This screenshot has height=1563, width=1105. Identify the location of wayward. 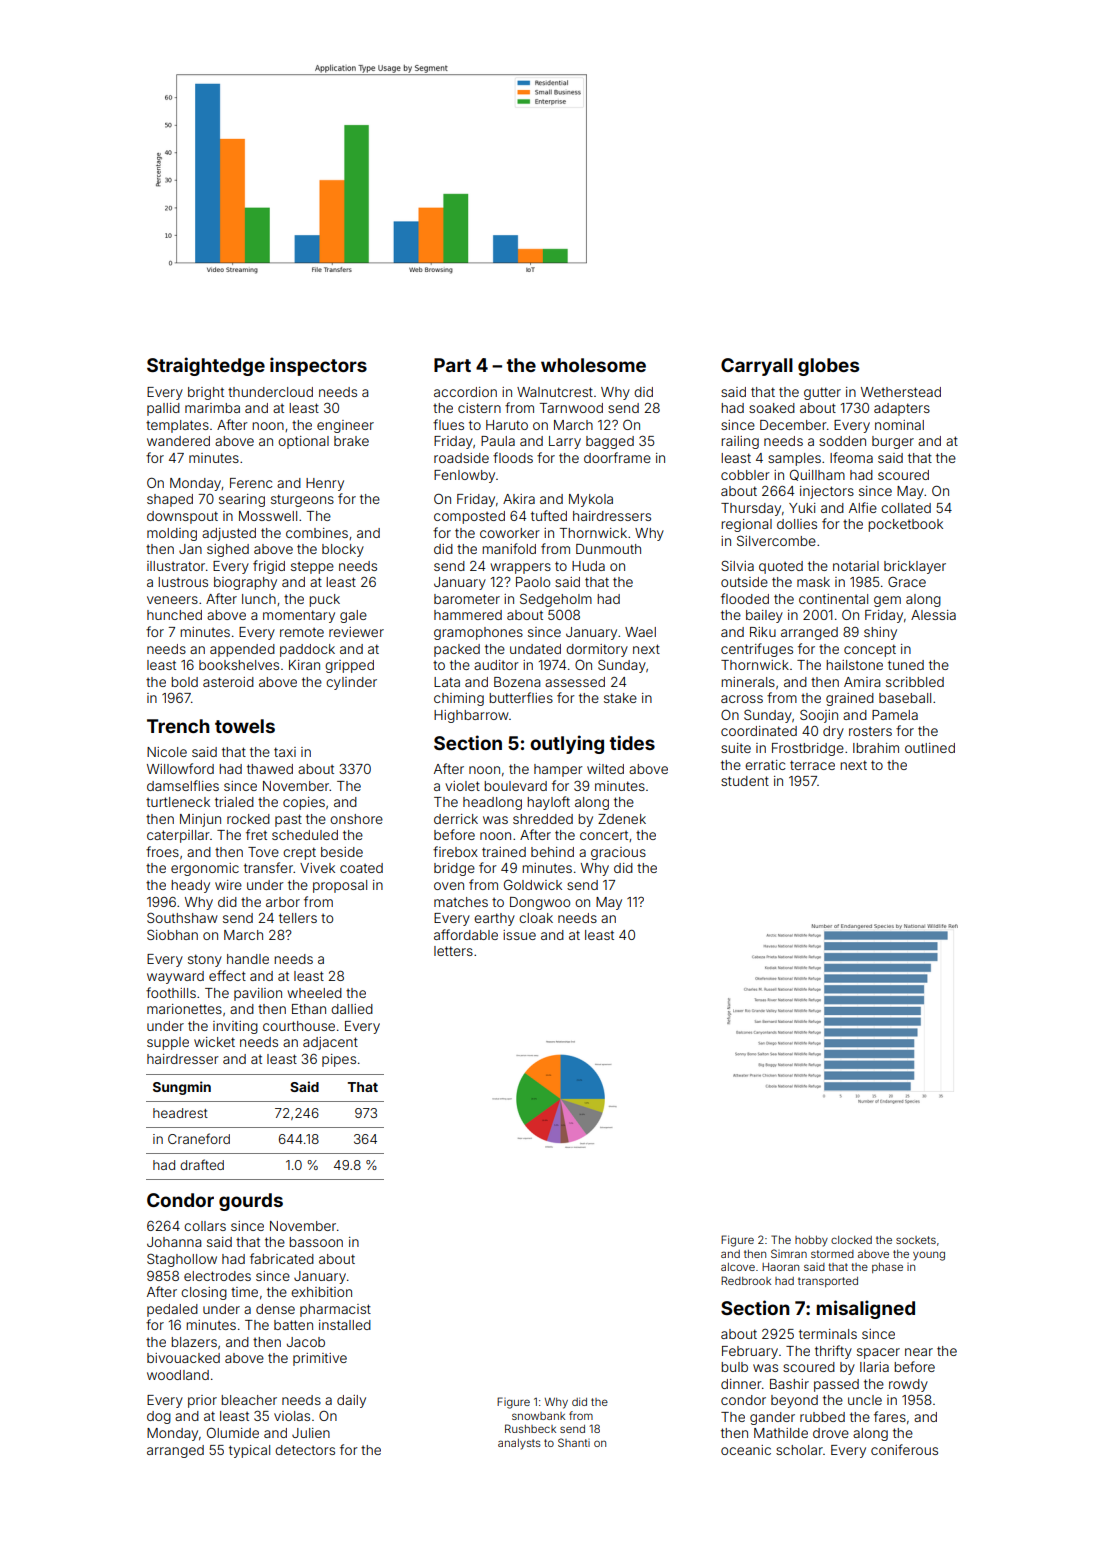
(175, 977).
